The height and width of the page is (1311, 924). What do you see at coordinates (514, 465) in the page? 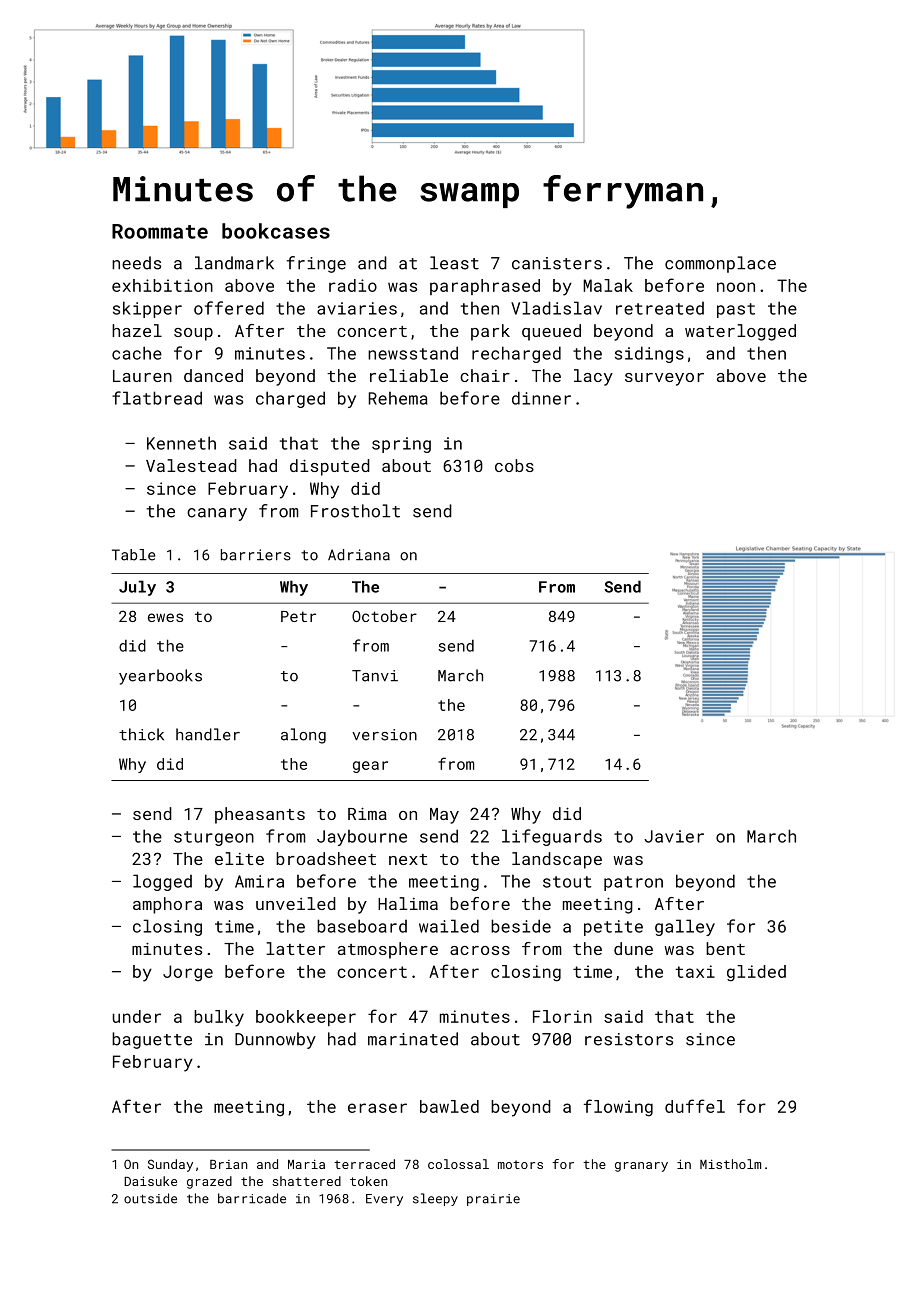
I see `cobs` at bounding box center [514, 465].
